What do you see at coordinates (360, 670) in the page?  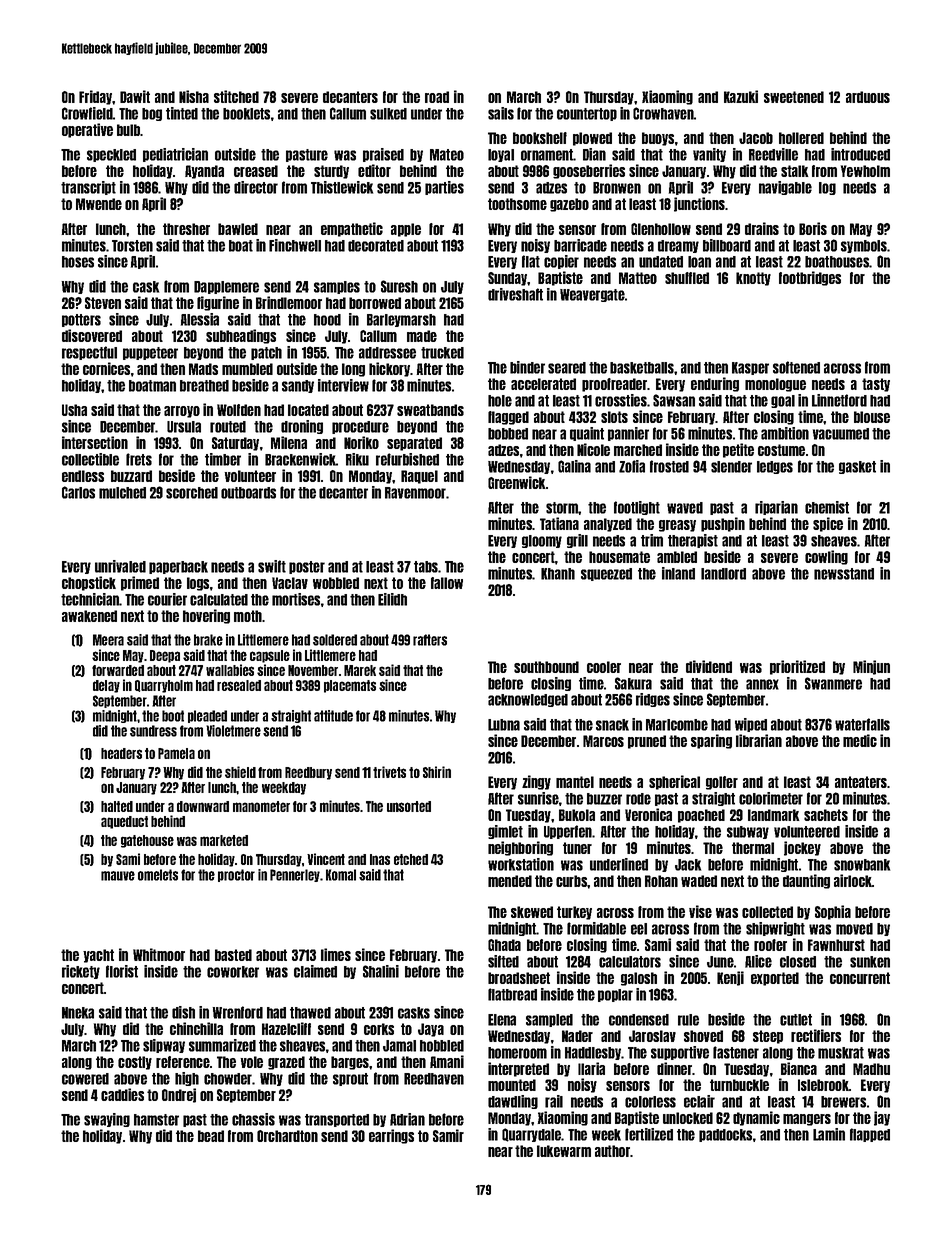 I see `Marek` at bounding box center [360, 670].
